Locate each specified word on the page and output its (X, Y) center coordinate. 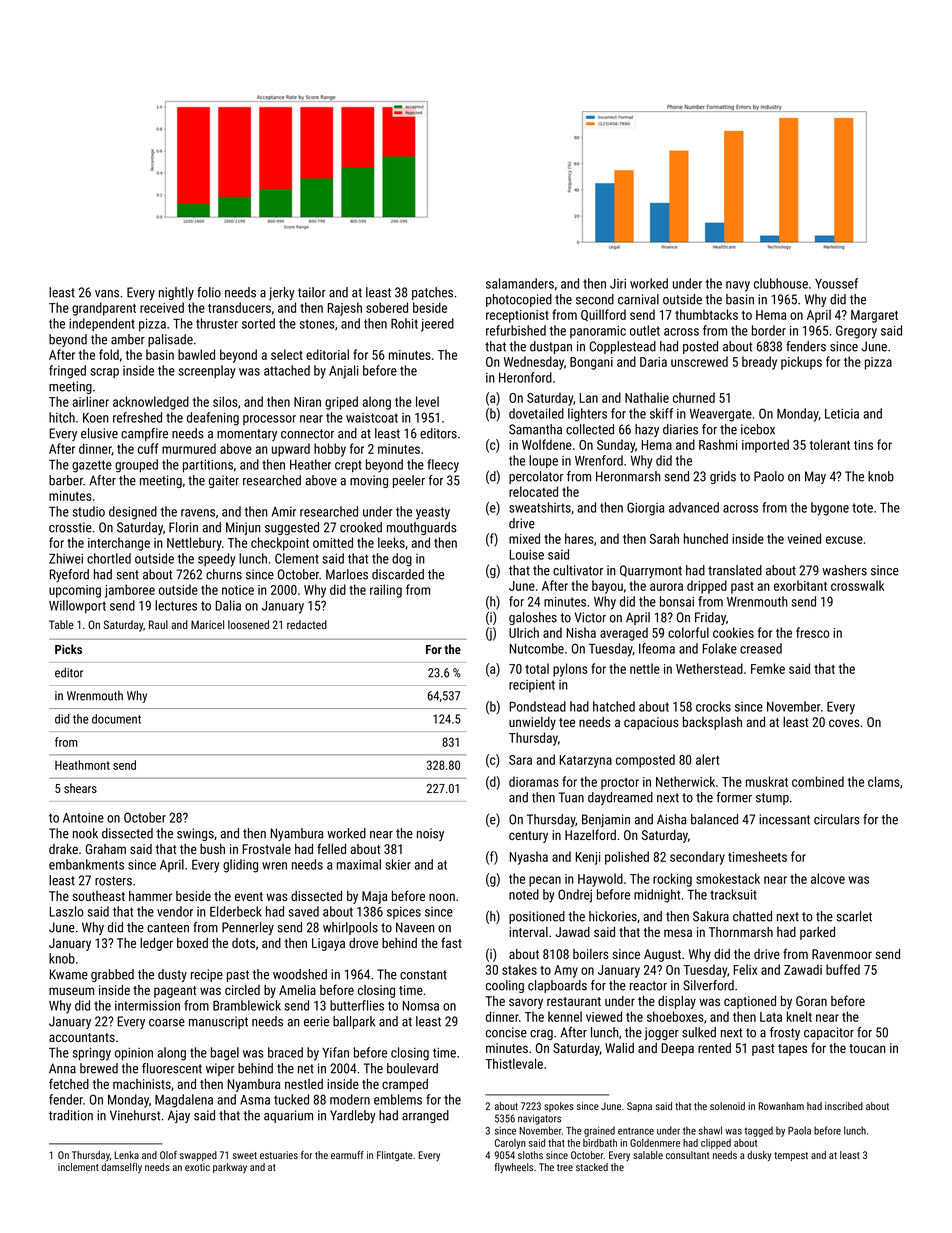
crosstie (70, 527)
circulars (837, 819)
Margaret (874, 316)
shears (80, 788)
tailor (312, 292)
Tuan (571, 797)
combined (818, 781)
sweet (245, 1155)
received (162, 307)
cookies (733, 632)
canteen (168, 928)
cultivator (578, 570)
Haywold (600, 880)
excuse (844, 540)
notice (238, 590)
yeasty (433, 513)
